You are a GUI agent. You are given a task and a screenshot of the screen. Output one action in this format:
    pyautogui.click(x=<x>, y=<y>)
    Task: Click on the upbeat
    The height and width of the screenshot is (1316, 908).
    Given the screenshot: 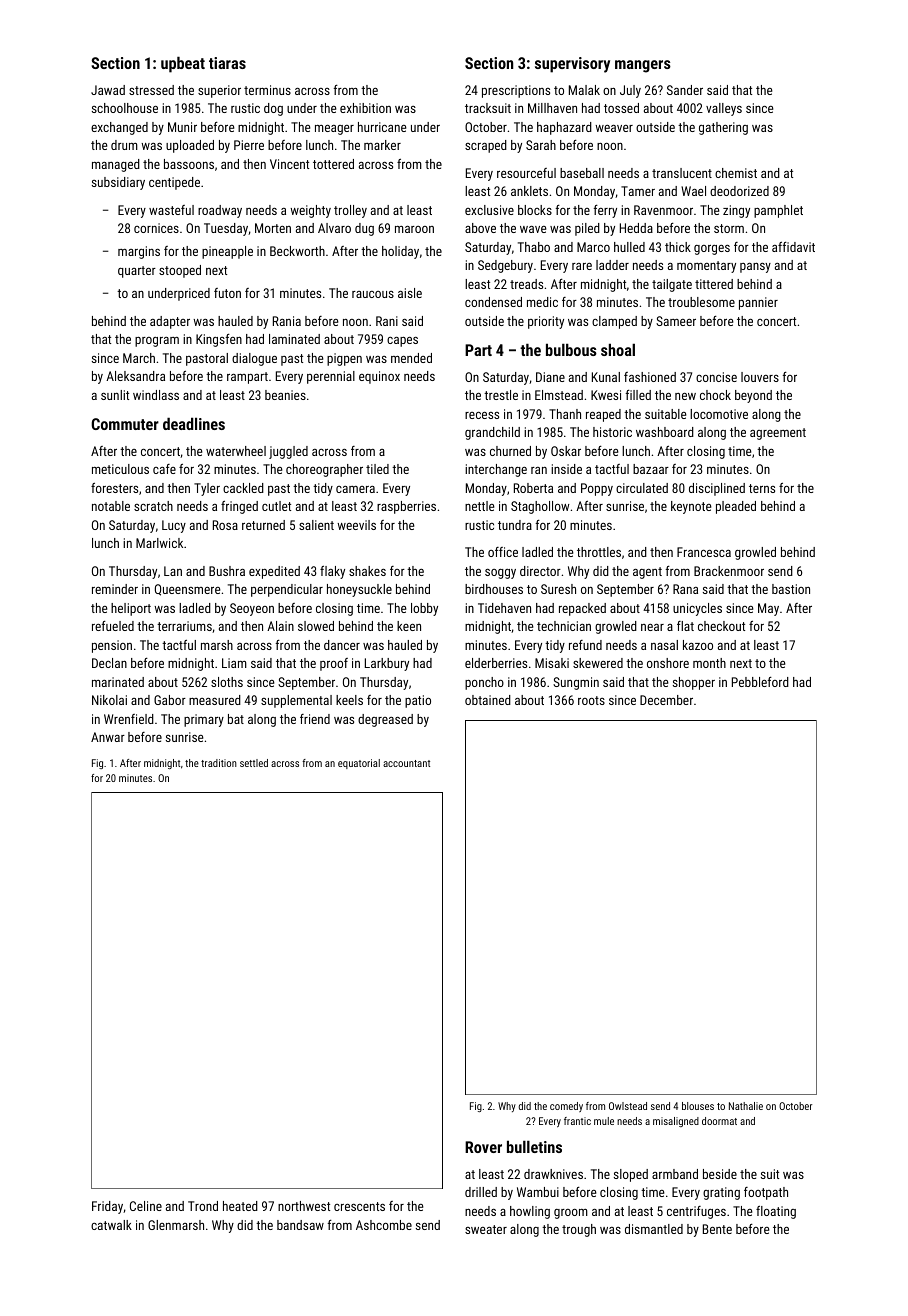 What is the action you would take?
    pyautogui.click(x=183, y=64)
